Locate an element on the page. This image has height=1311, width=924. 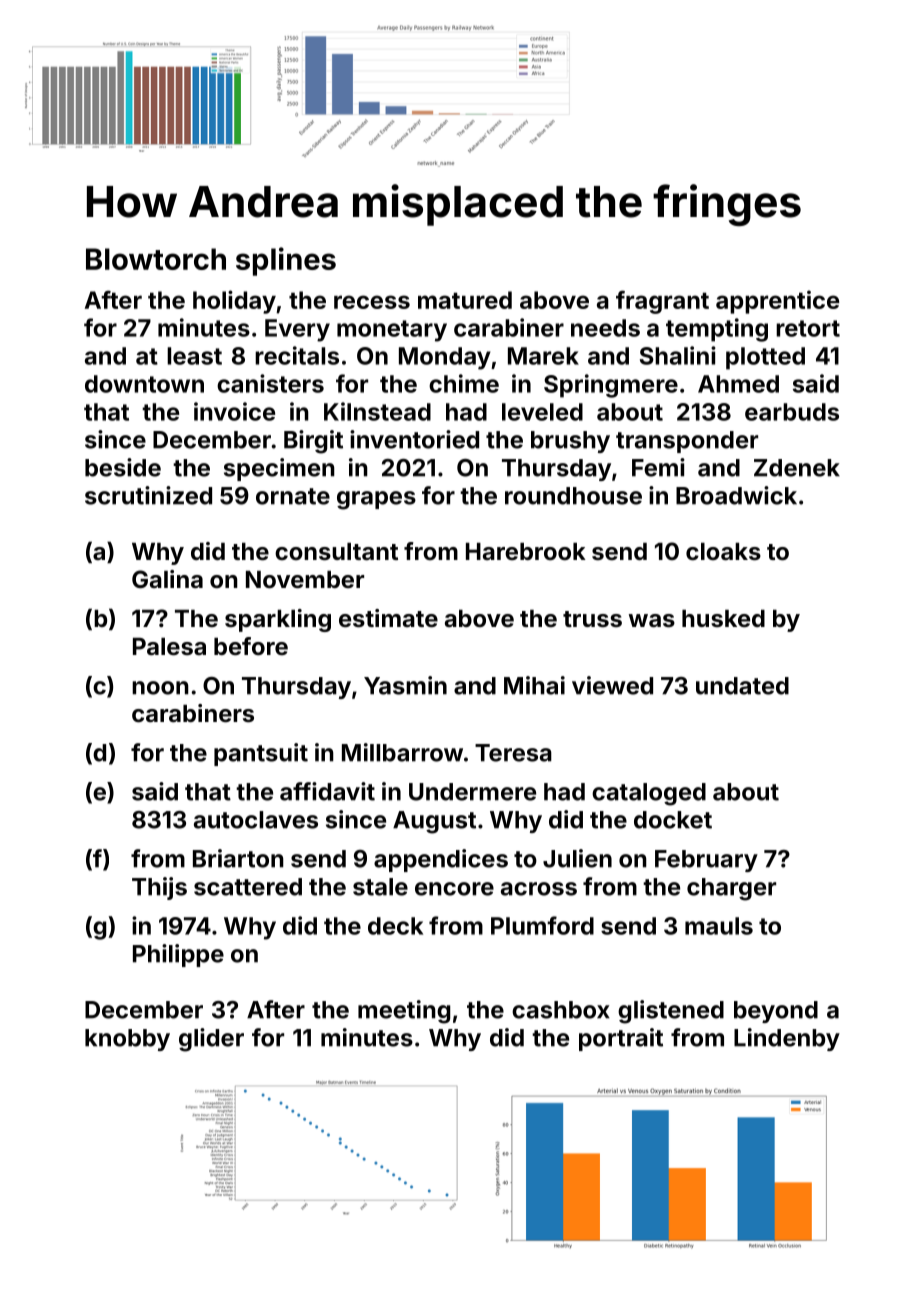
glider is located at coordinates (211, 1040).
